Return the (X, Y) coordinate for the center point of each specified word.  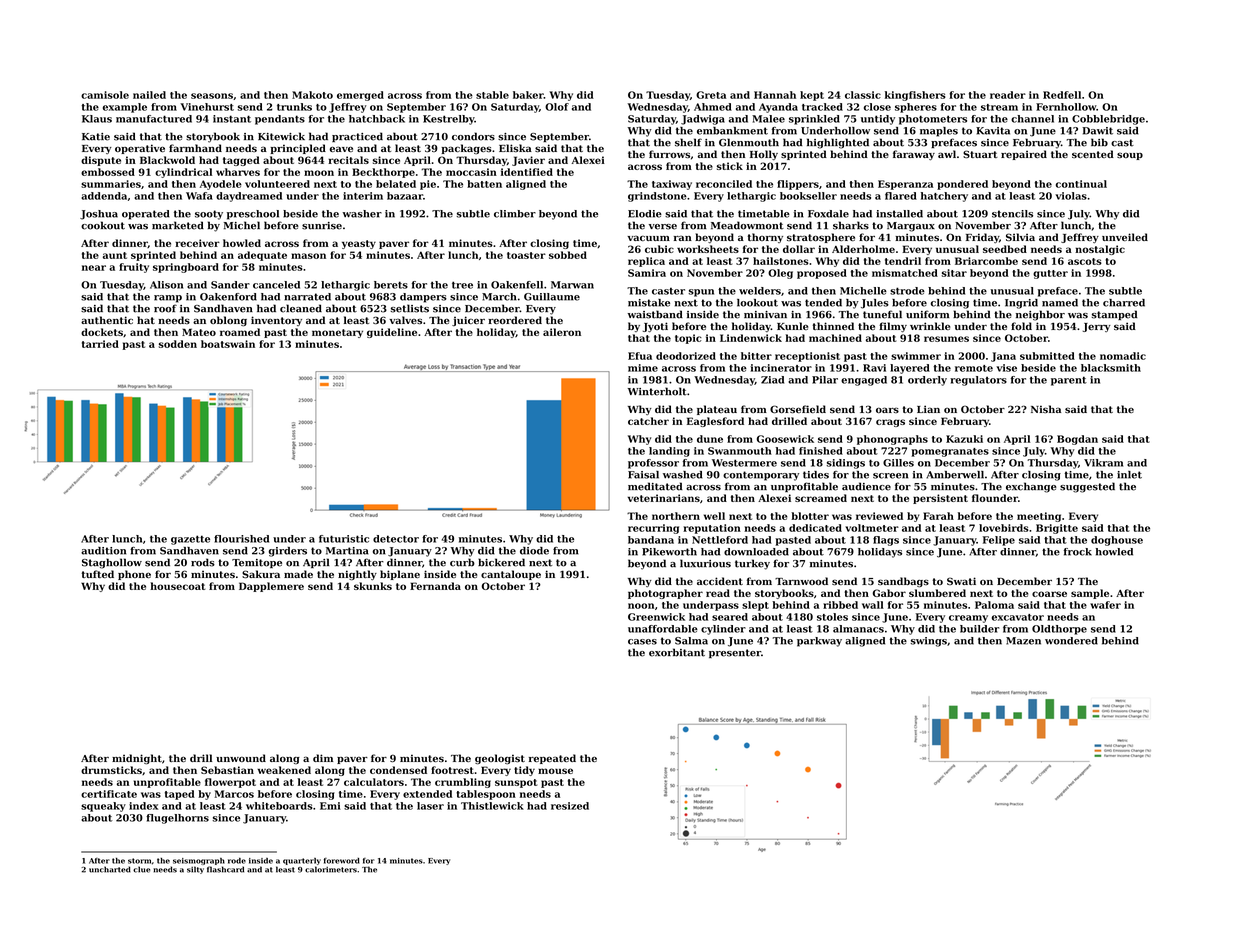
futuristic (344, 539)
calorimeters (331, 869)
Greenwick (656, 617)
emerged (360, 96)
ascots (1085, 261)
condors (473, 136)
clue (141, 869)
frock (1078, 552)
